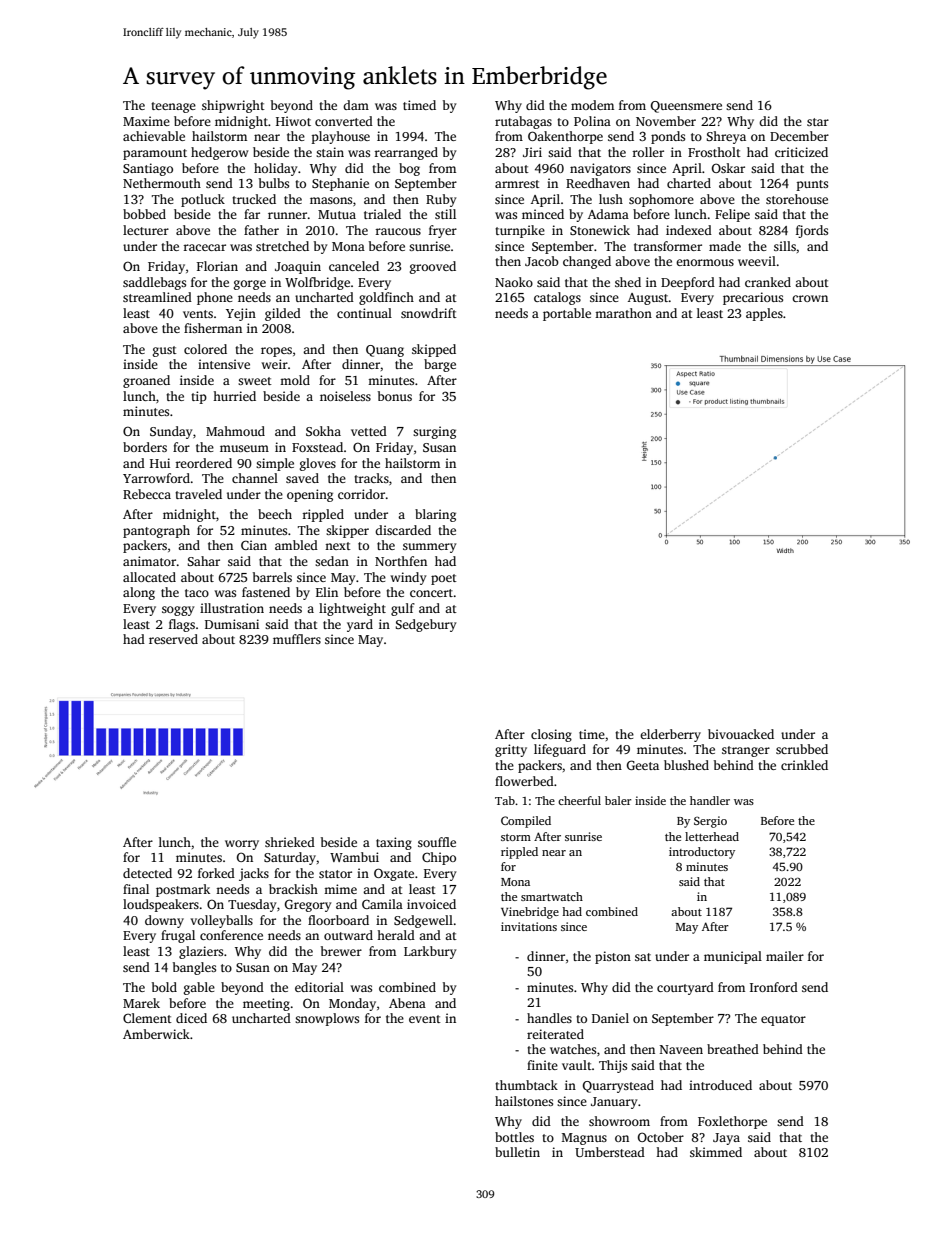  What do you see at coordinates (705, 262) in the screenshot?
I see `enormous` at bounding box center [705, 262].
